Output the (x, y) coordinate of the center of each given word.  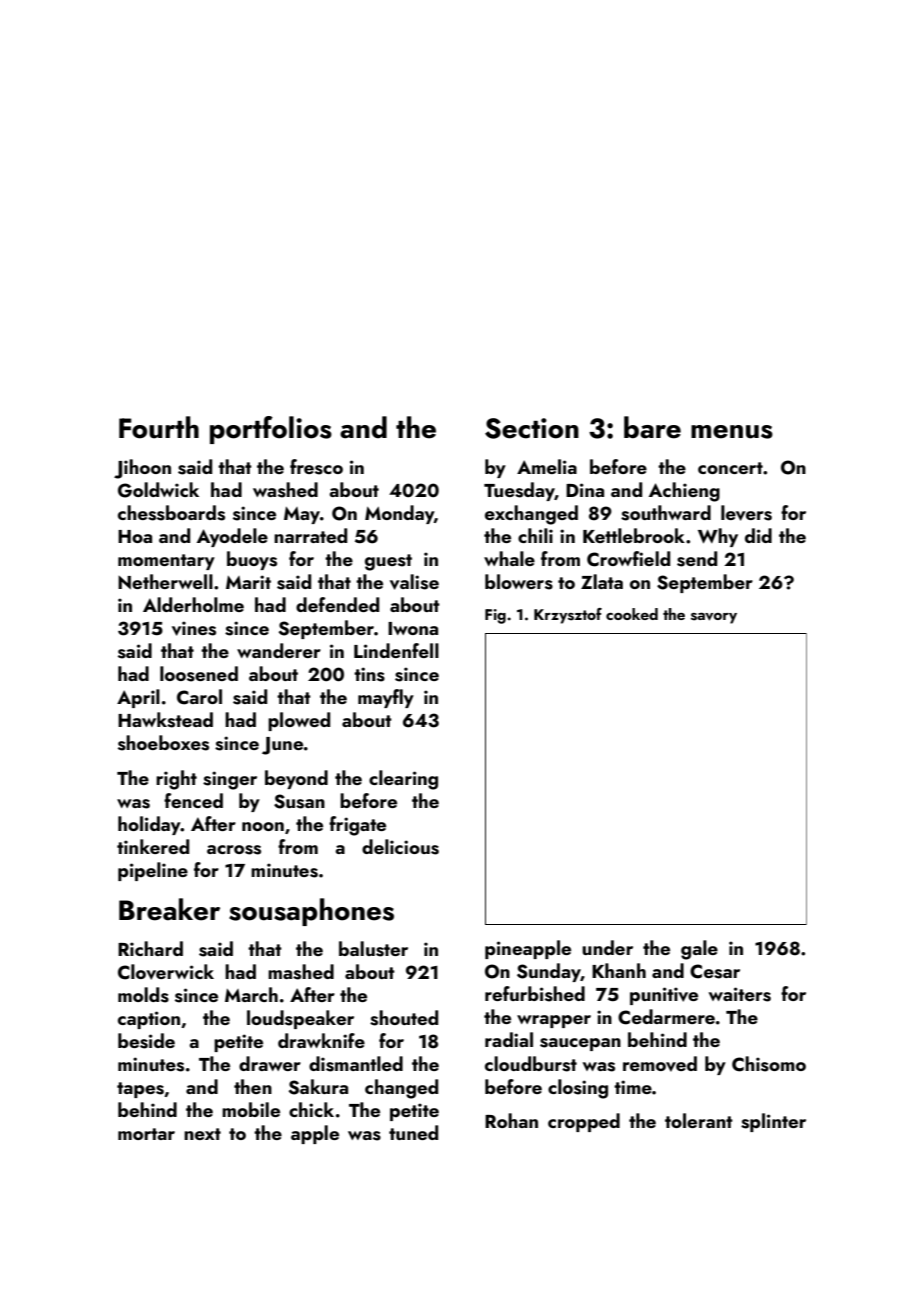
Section (532, 428)
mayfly (386, 698)
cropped (584, 1122)
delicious (400, 847)
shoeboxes (163, 743)
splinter (773, 1122)
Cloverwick (166, 972)
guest (388, 562)
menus (732, 432)
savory (714, 618)
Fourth (159, 427)
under (607, 947)
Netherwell (165, 581)
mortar (146, 1134)
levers (746, 513)
